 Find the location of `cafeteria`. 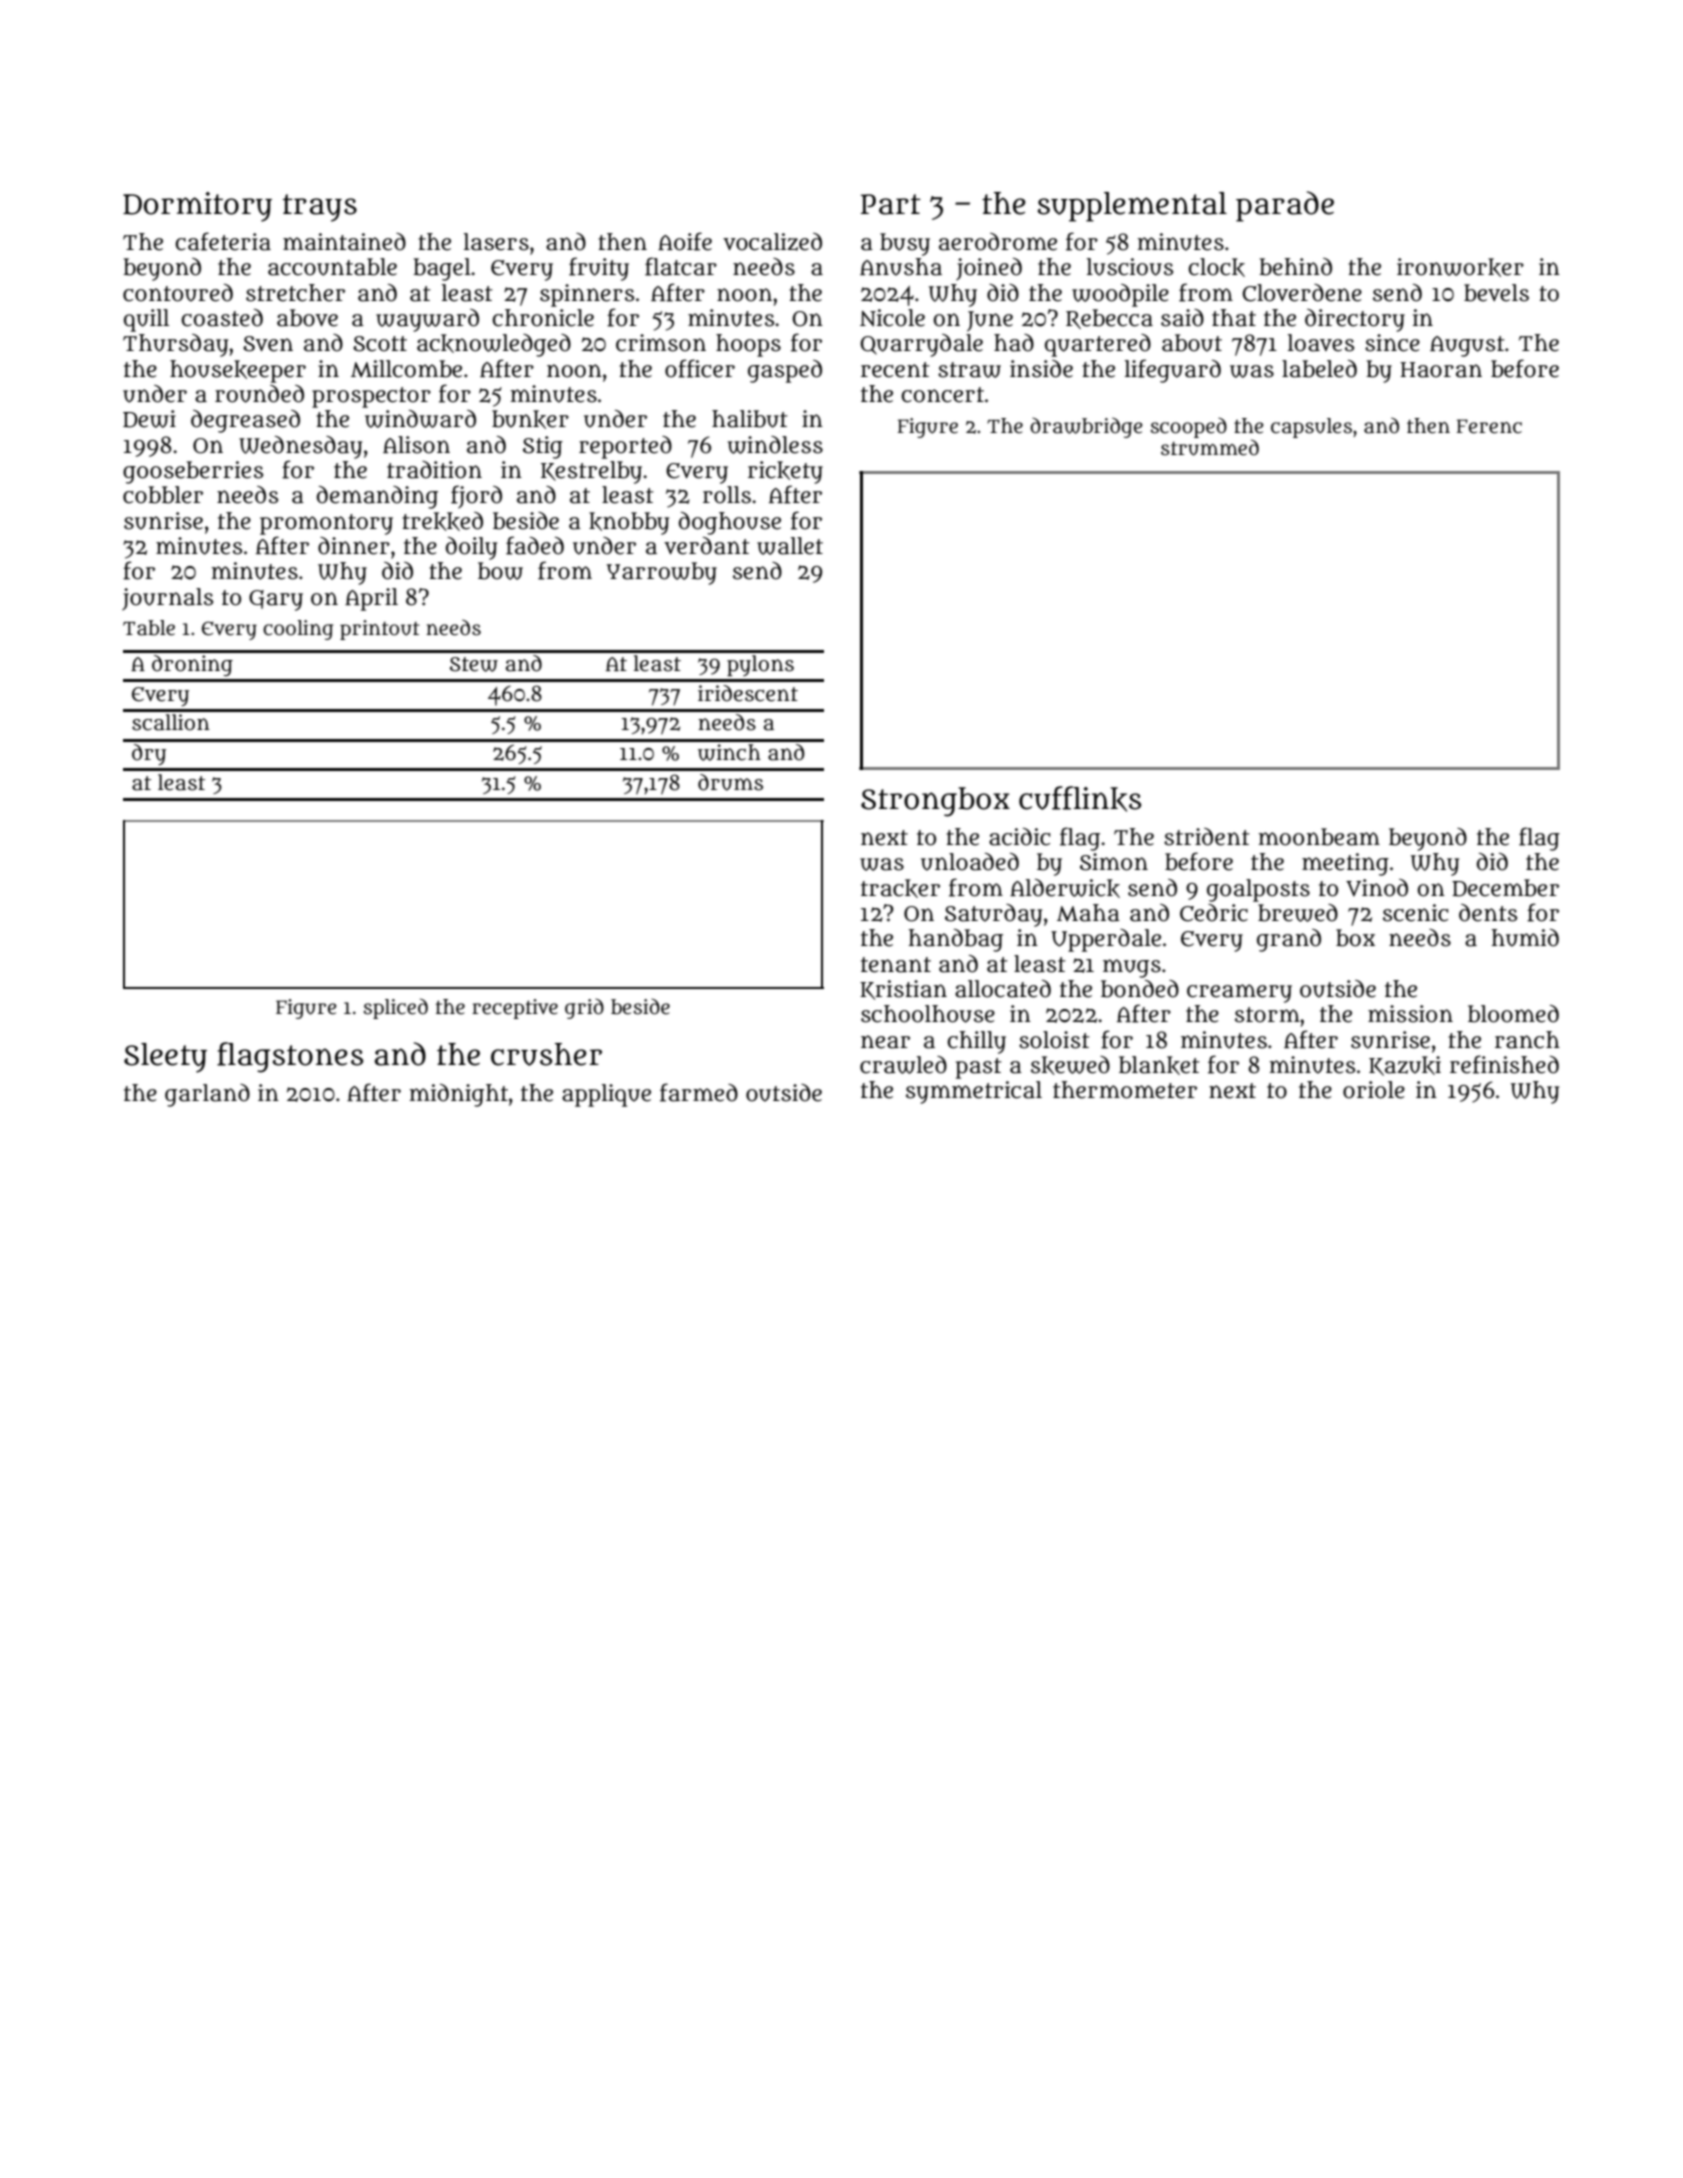

cafeteria is located at coordinates (223, 241).
